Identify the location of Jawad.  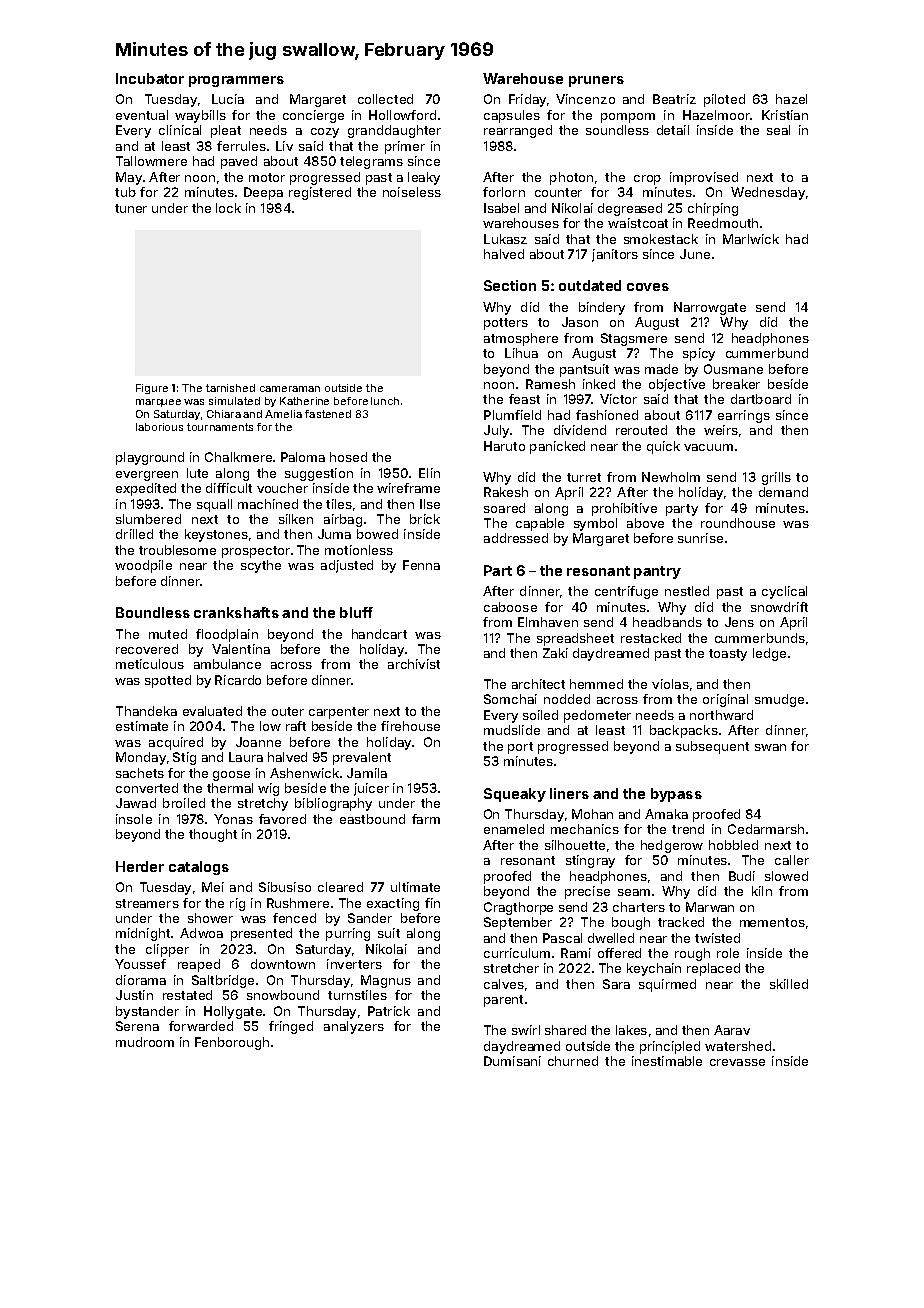
(136, 803).
